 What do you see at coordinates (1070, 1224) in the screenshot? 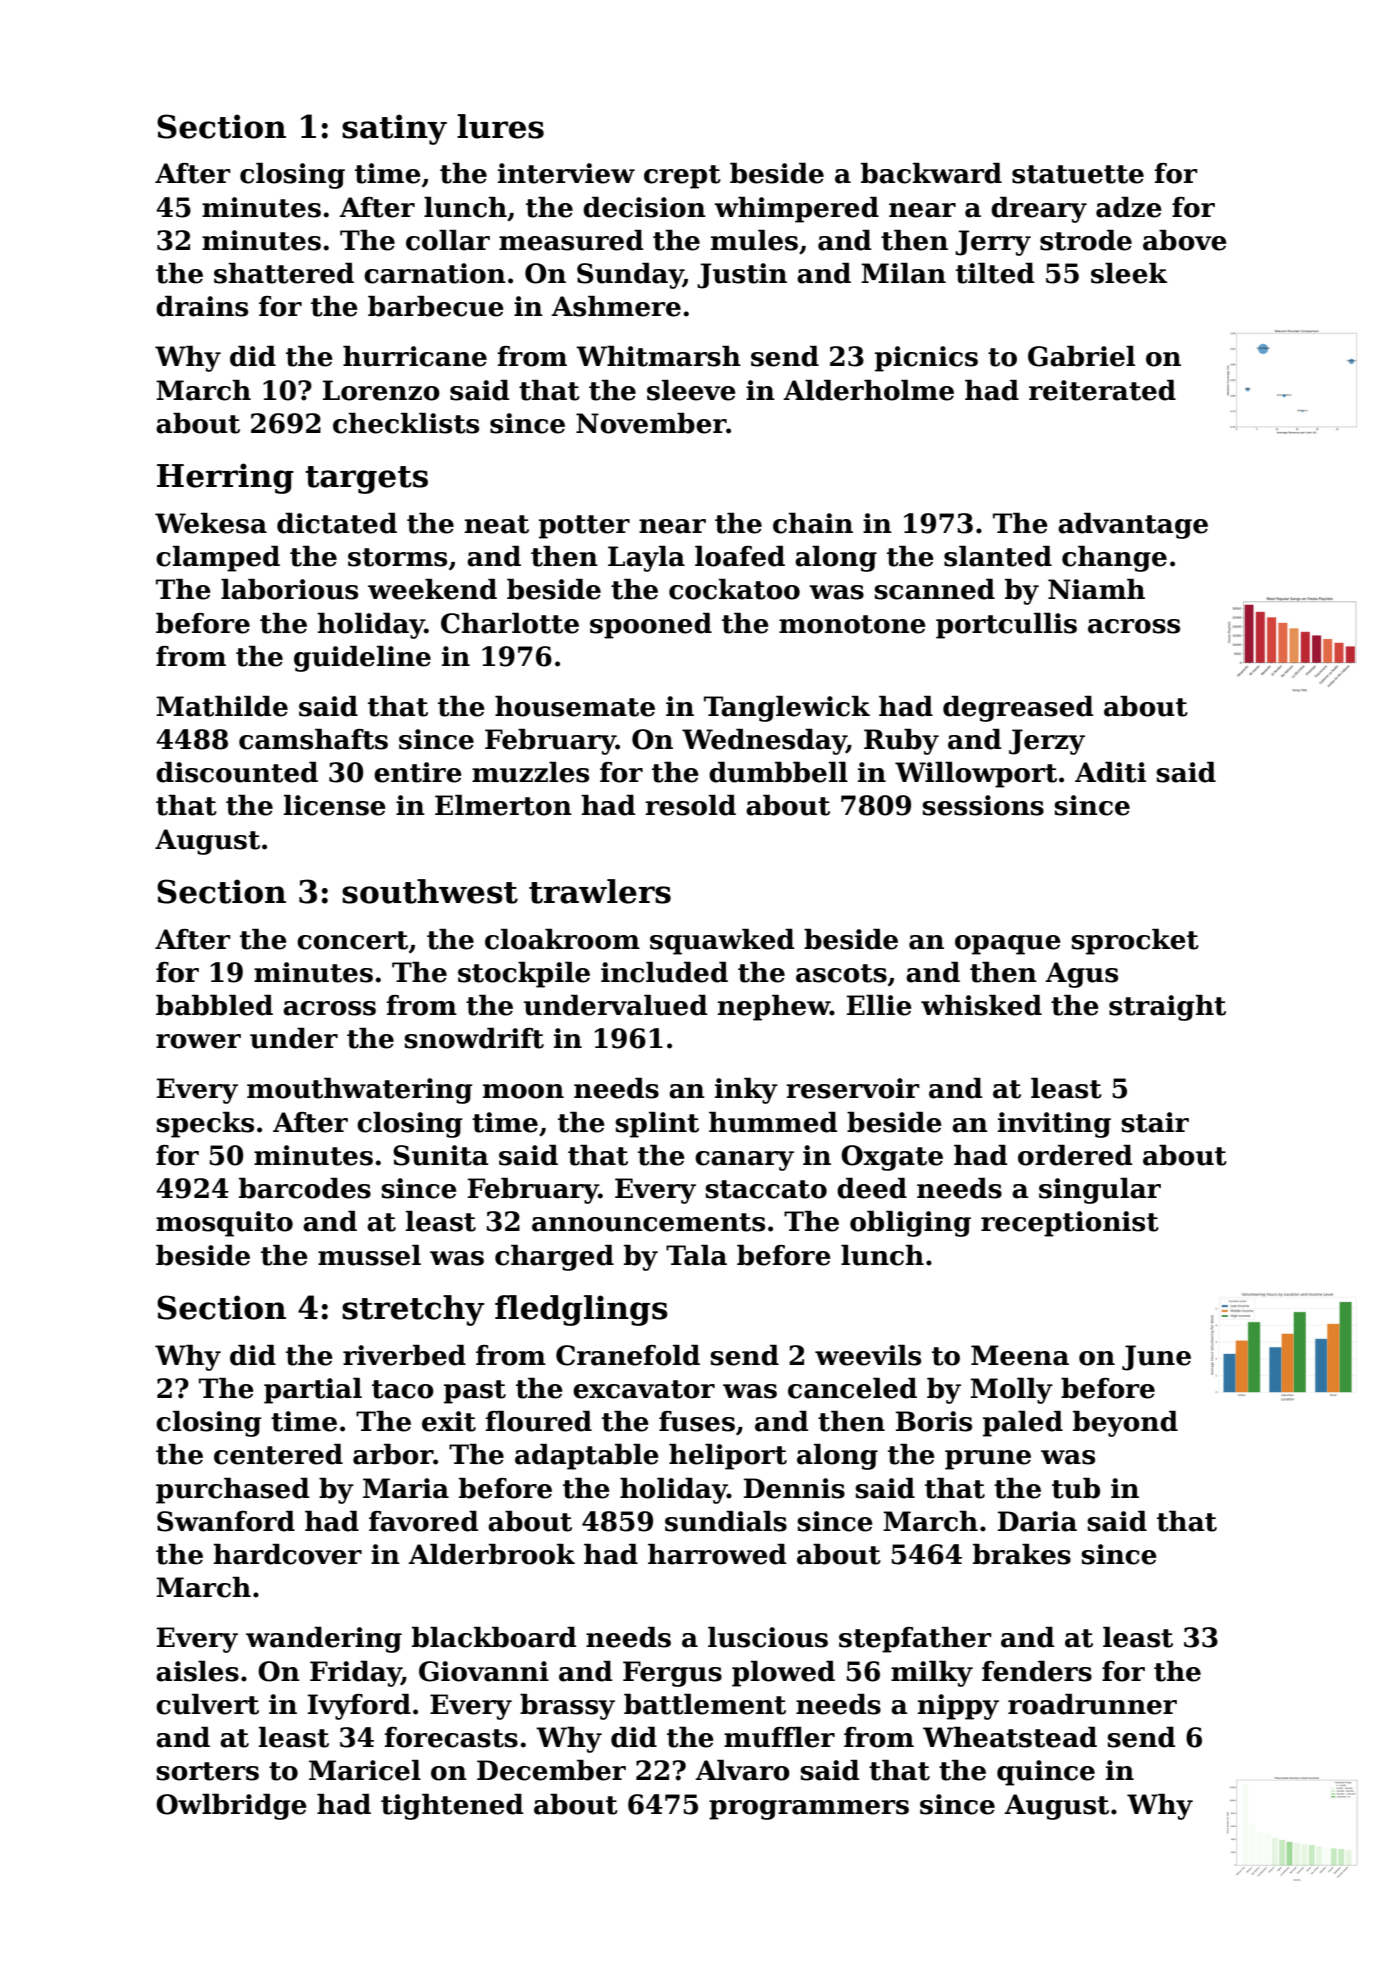
I see `receptionist` at bounding box center [1070, 1224].
